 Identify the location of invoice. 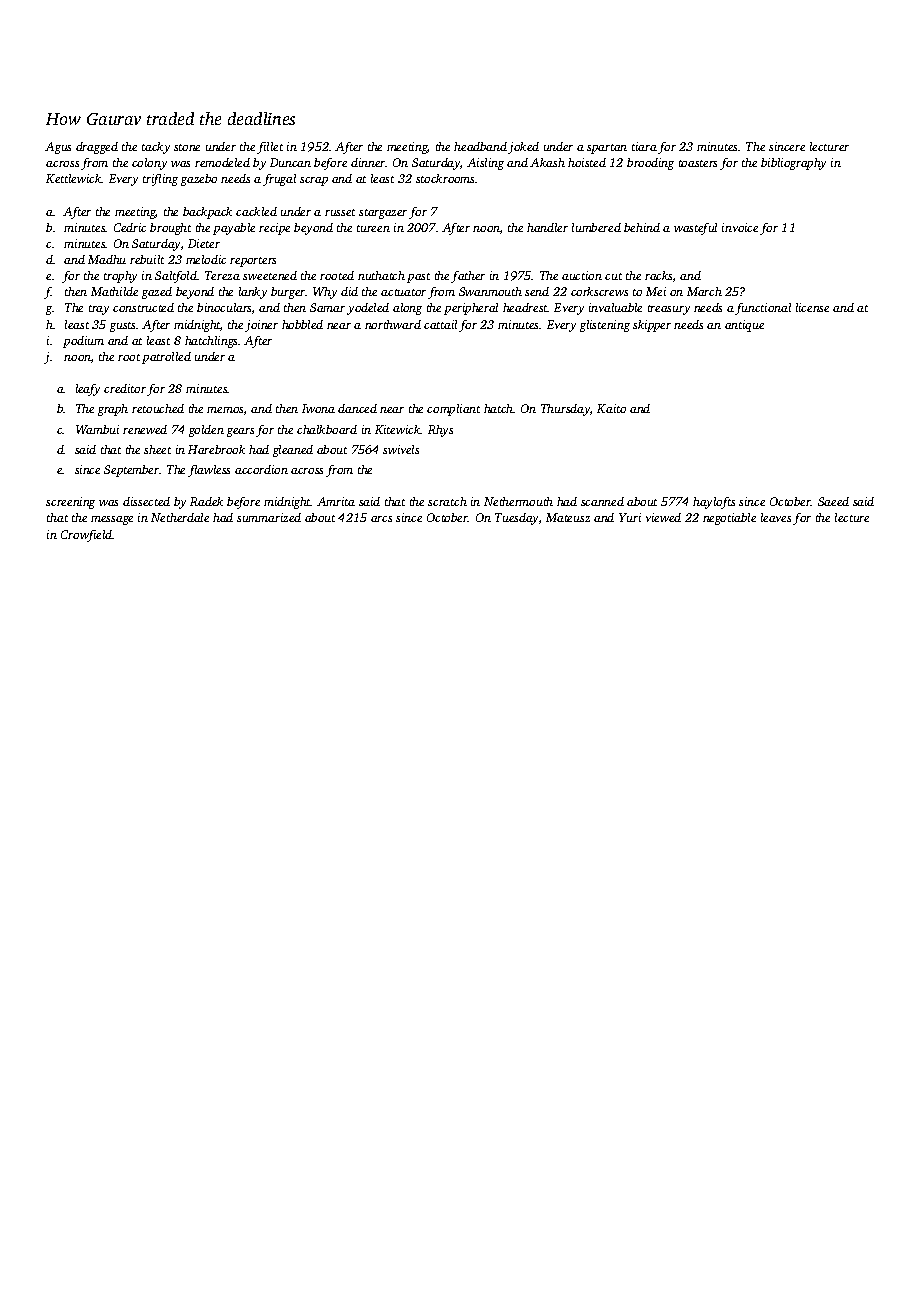
(740, 227).
